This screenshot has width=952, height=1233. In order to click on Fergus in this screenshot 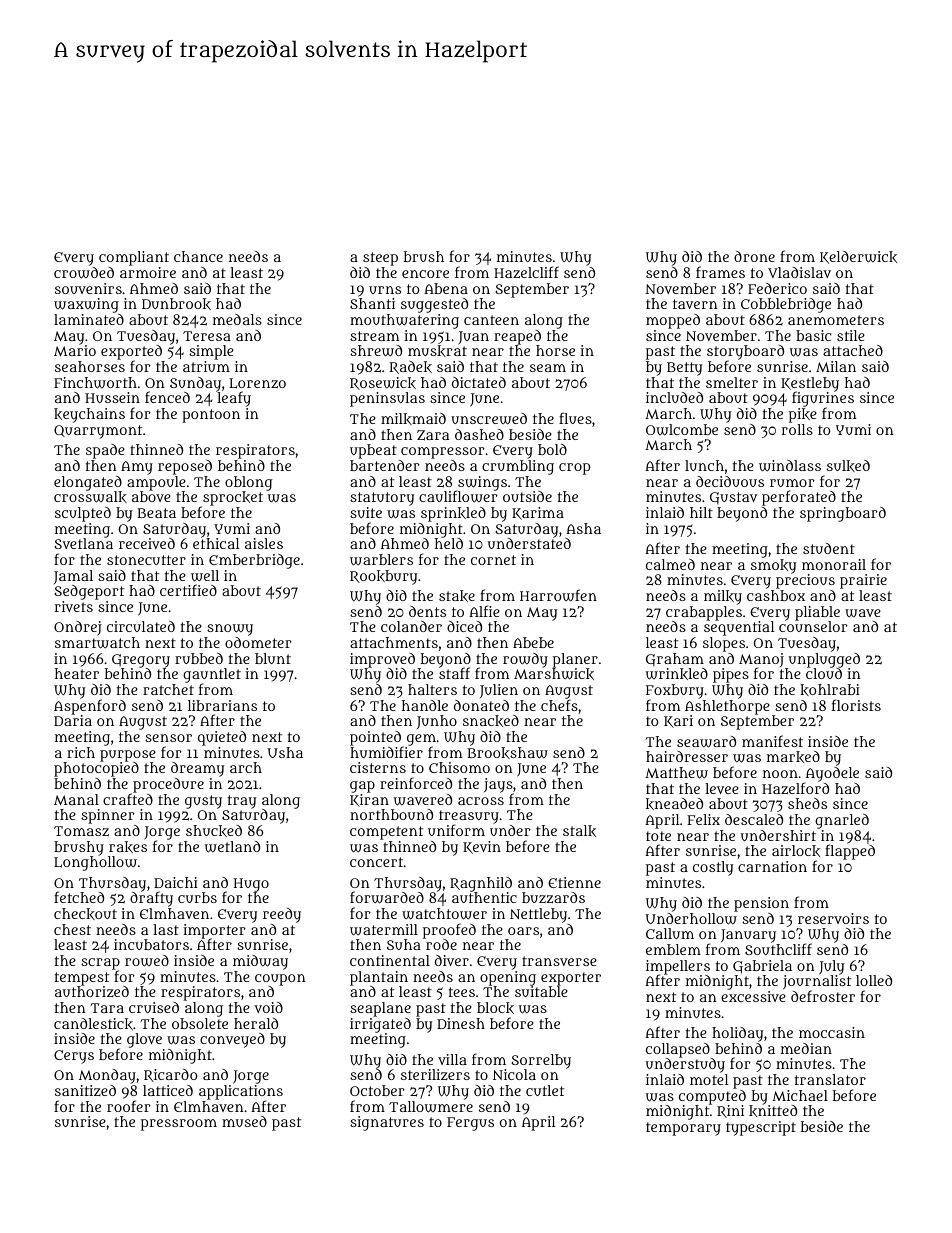, I will do `click(470, 1124)`.
